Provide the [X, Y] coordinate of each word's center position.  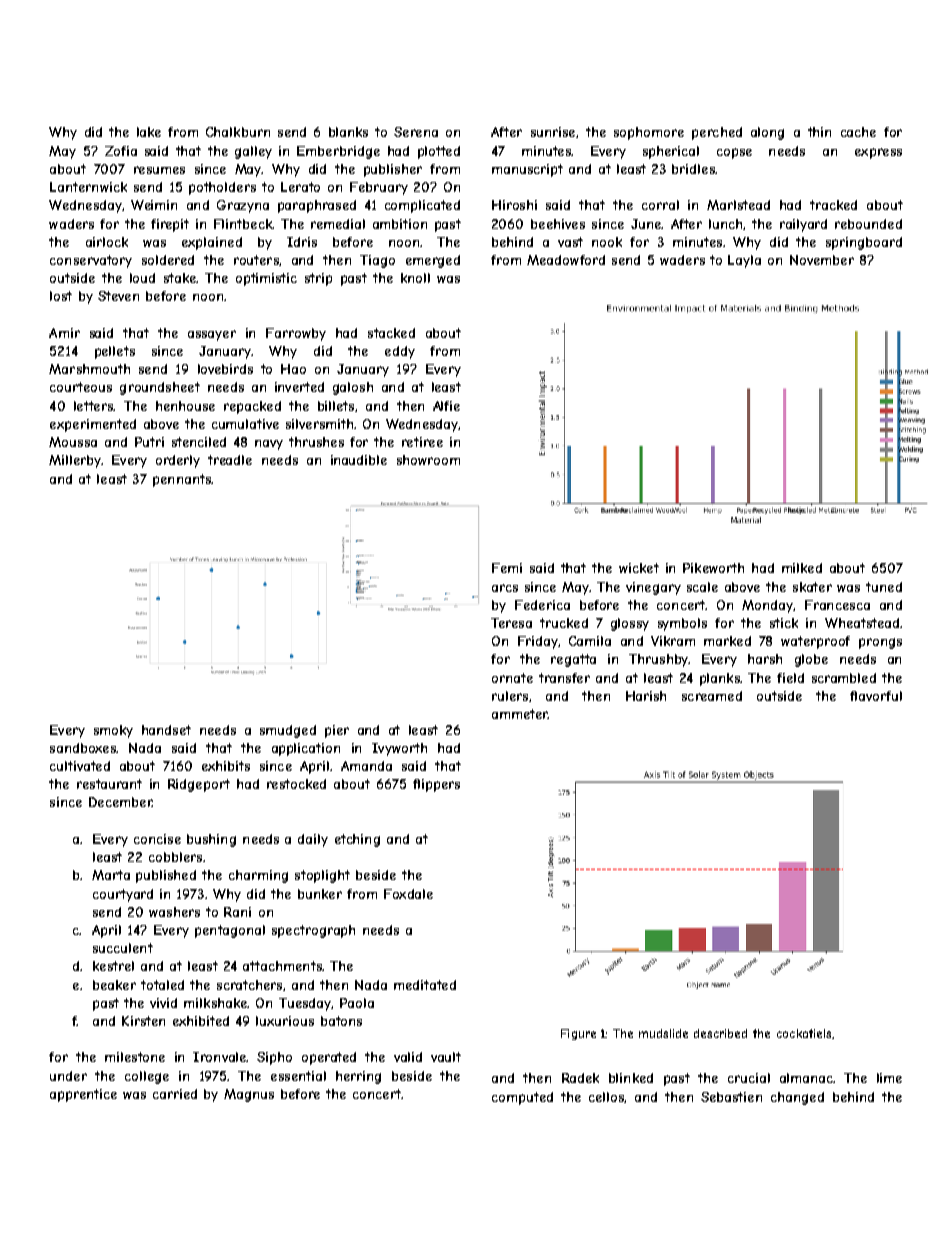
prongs [880, 643]
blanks [348, 132]
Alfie [446, 406]
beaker [114, 985]
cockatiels [804, 1033]
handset [166, 730]
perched [717, 133]
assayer [212, 335]
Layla [744, 261]
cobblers [175, 857]
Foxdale [408, 894]
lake [149, 132]
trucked [564, 623]
